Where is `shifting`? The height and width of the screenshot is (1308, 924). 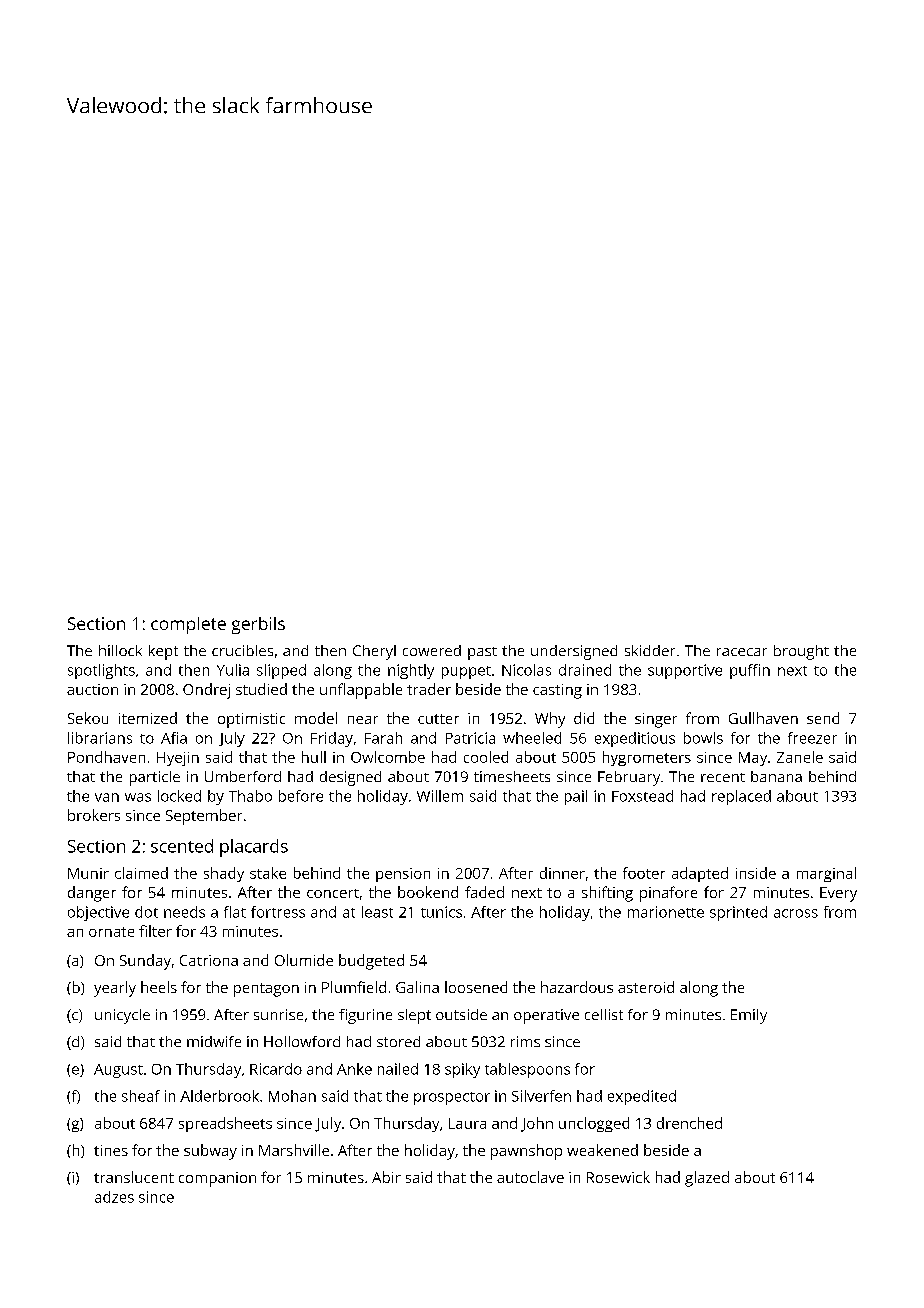
shifting is located at coordinates (607, 894).
